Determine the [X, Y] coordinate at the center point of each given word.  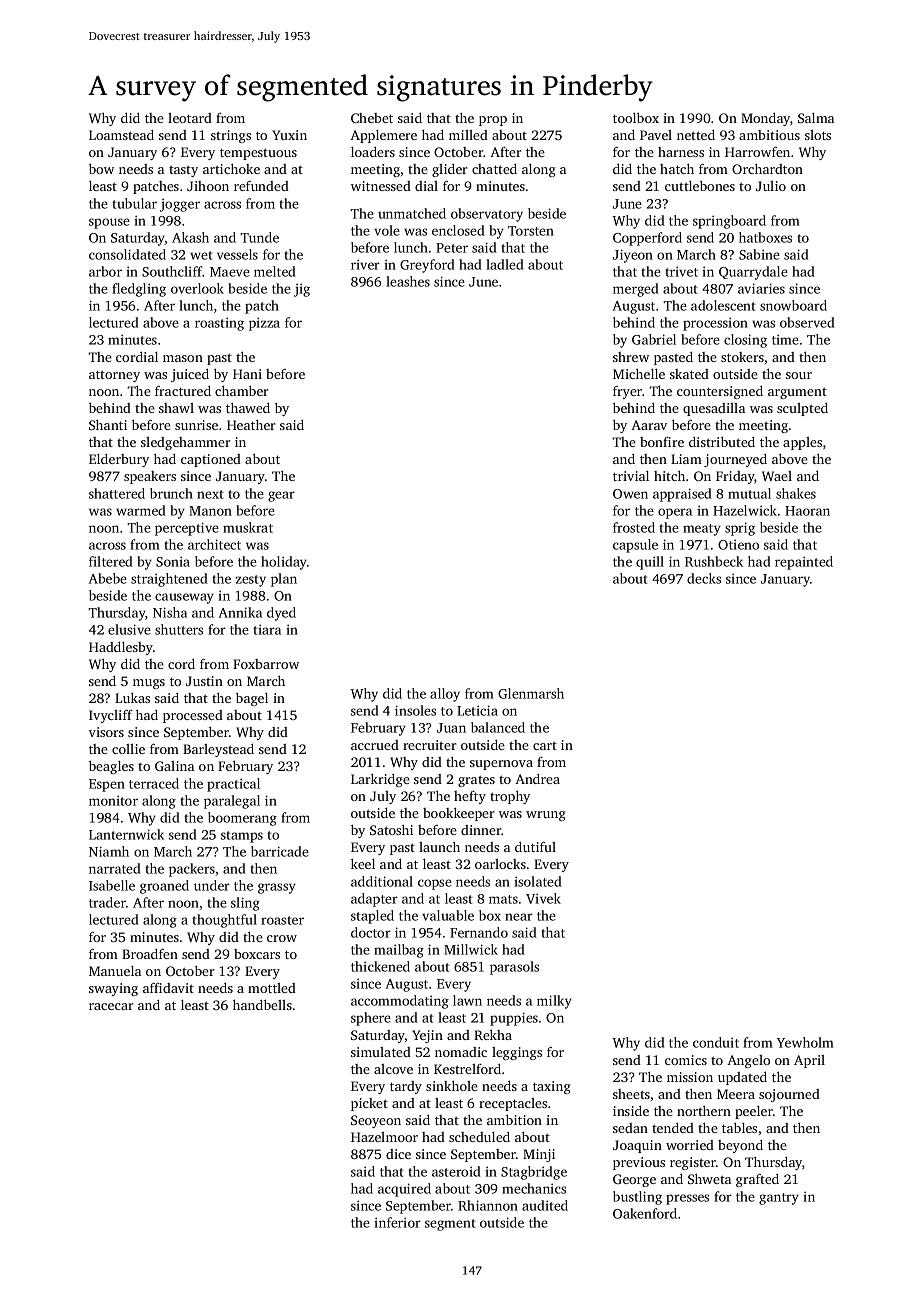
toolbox [636, 117]
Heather [251, 424]
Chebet [372, 118]
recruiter [429, 745]
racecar [111, 1006]
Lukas [132, 697]
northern [704, 1110]
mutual [749, 493]
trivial [631, 476]
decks [704, 578]
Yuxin [289, 135]
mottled [272, 988]
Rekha [493, 1034]
